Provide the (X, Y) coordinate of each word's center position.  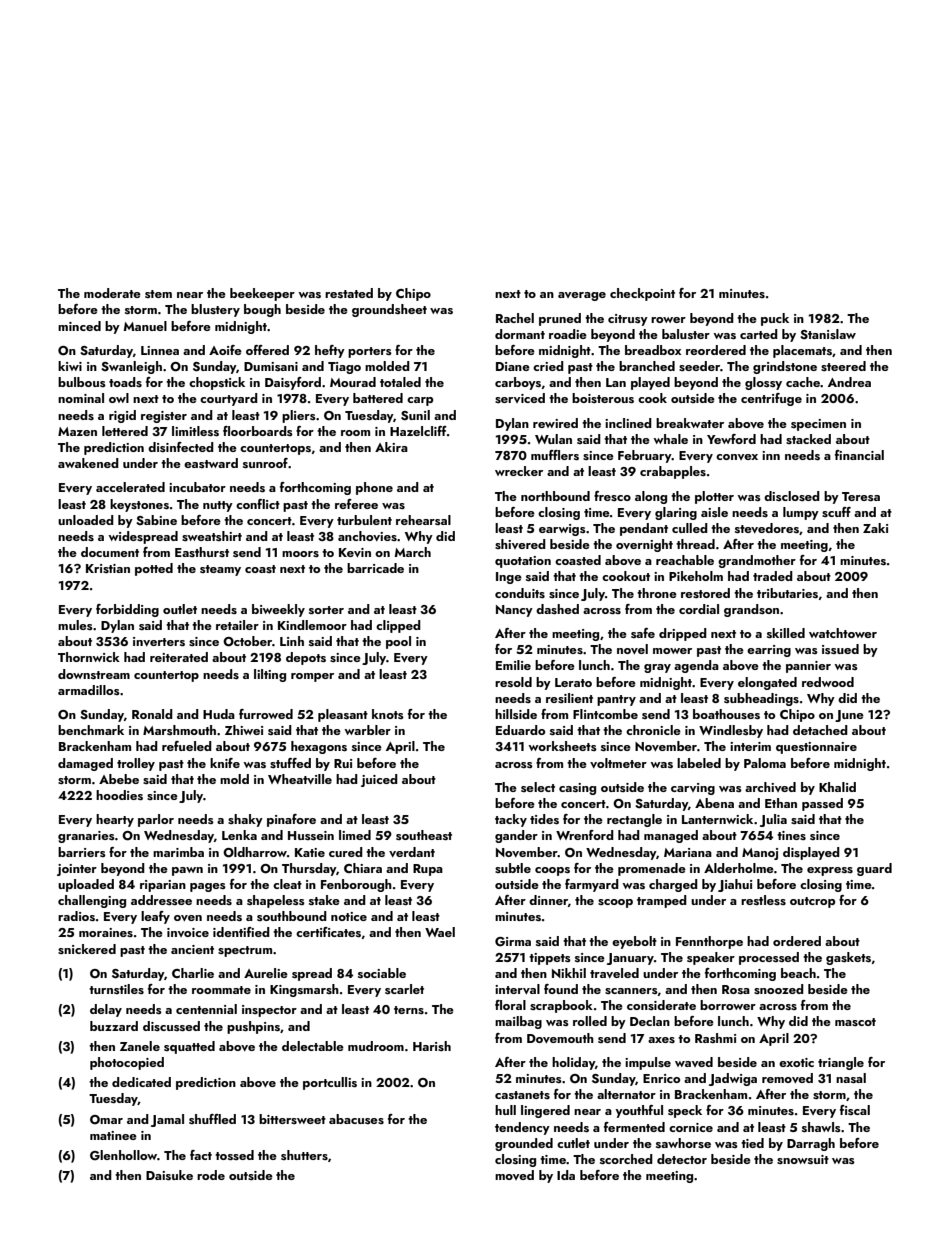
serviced (520, 398)
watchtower (843, 633)
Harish (432, 1046)
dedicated (141, 1082)
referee (356, 504)
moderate (112, 293)
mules (75, 625)
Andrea (849, 382)
